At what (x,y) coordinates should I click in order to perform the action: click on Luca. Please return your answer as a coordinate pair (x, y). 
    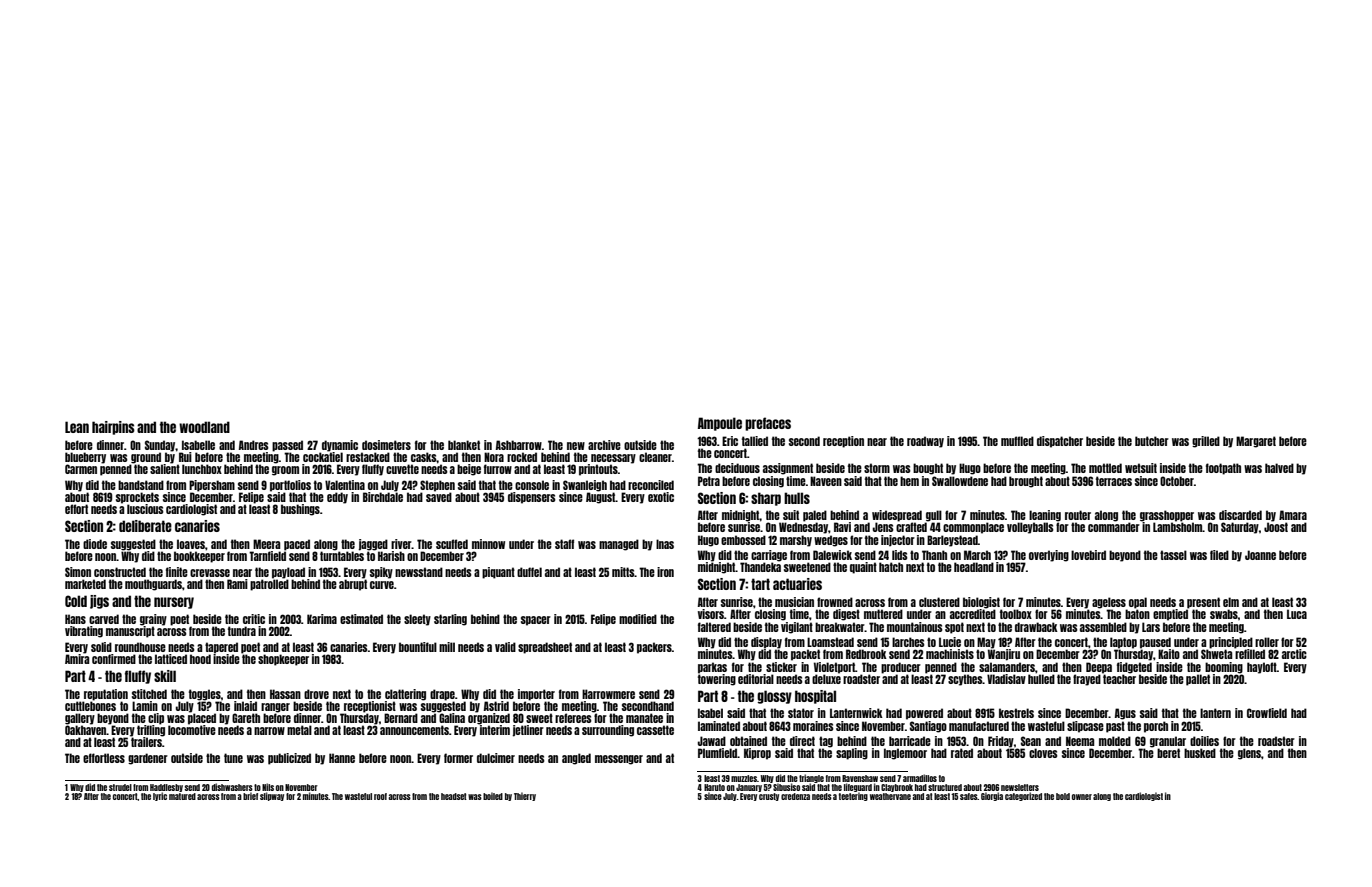
    Looking at the image, I should click on (1297, 614).
